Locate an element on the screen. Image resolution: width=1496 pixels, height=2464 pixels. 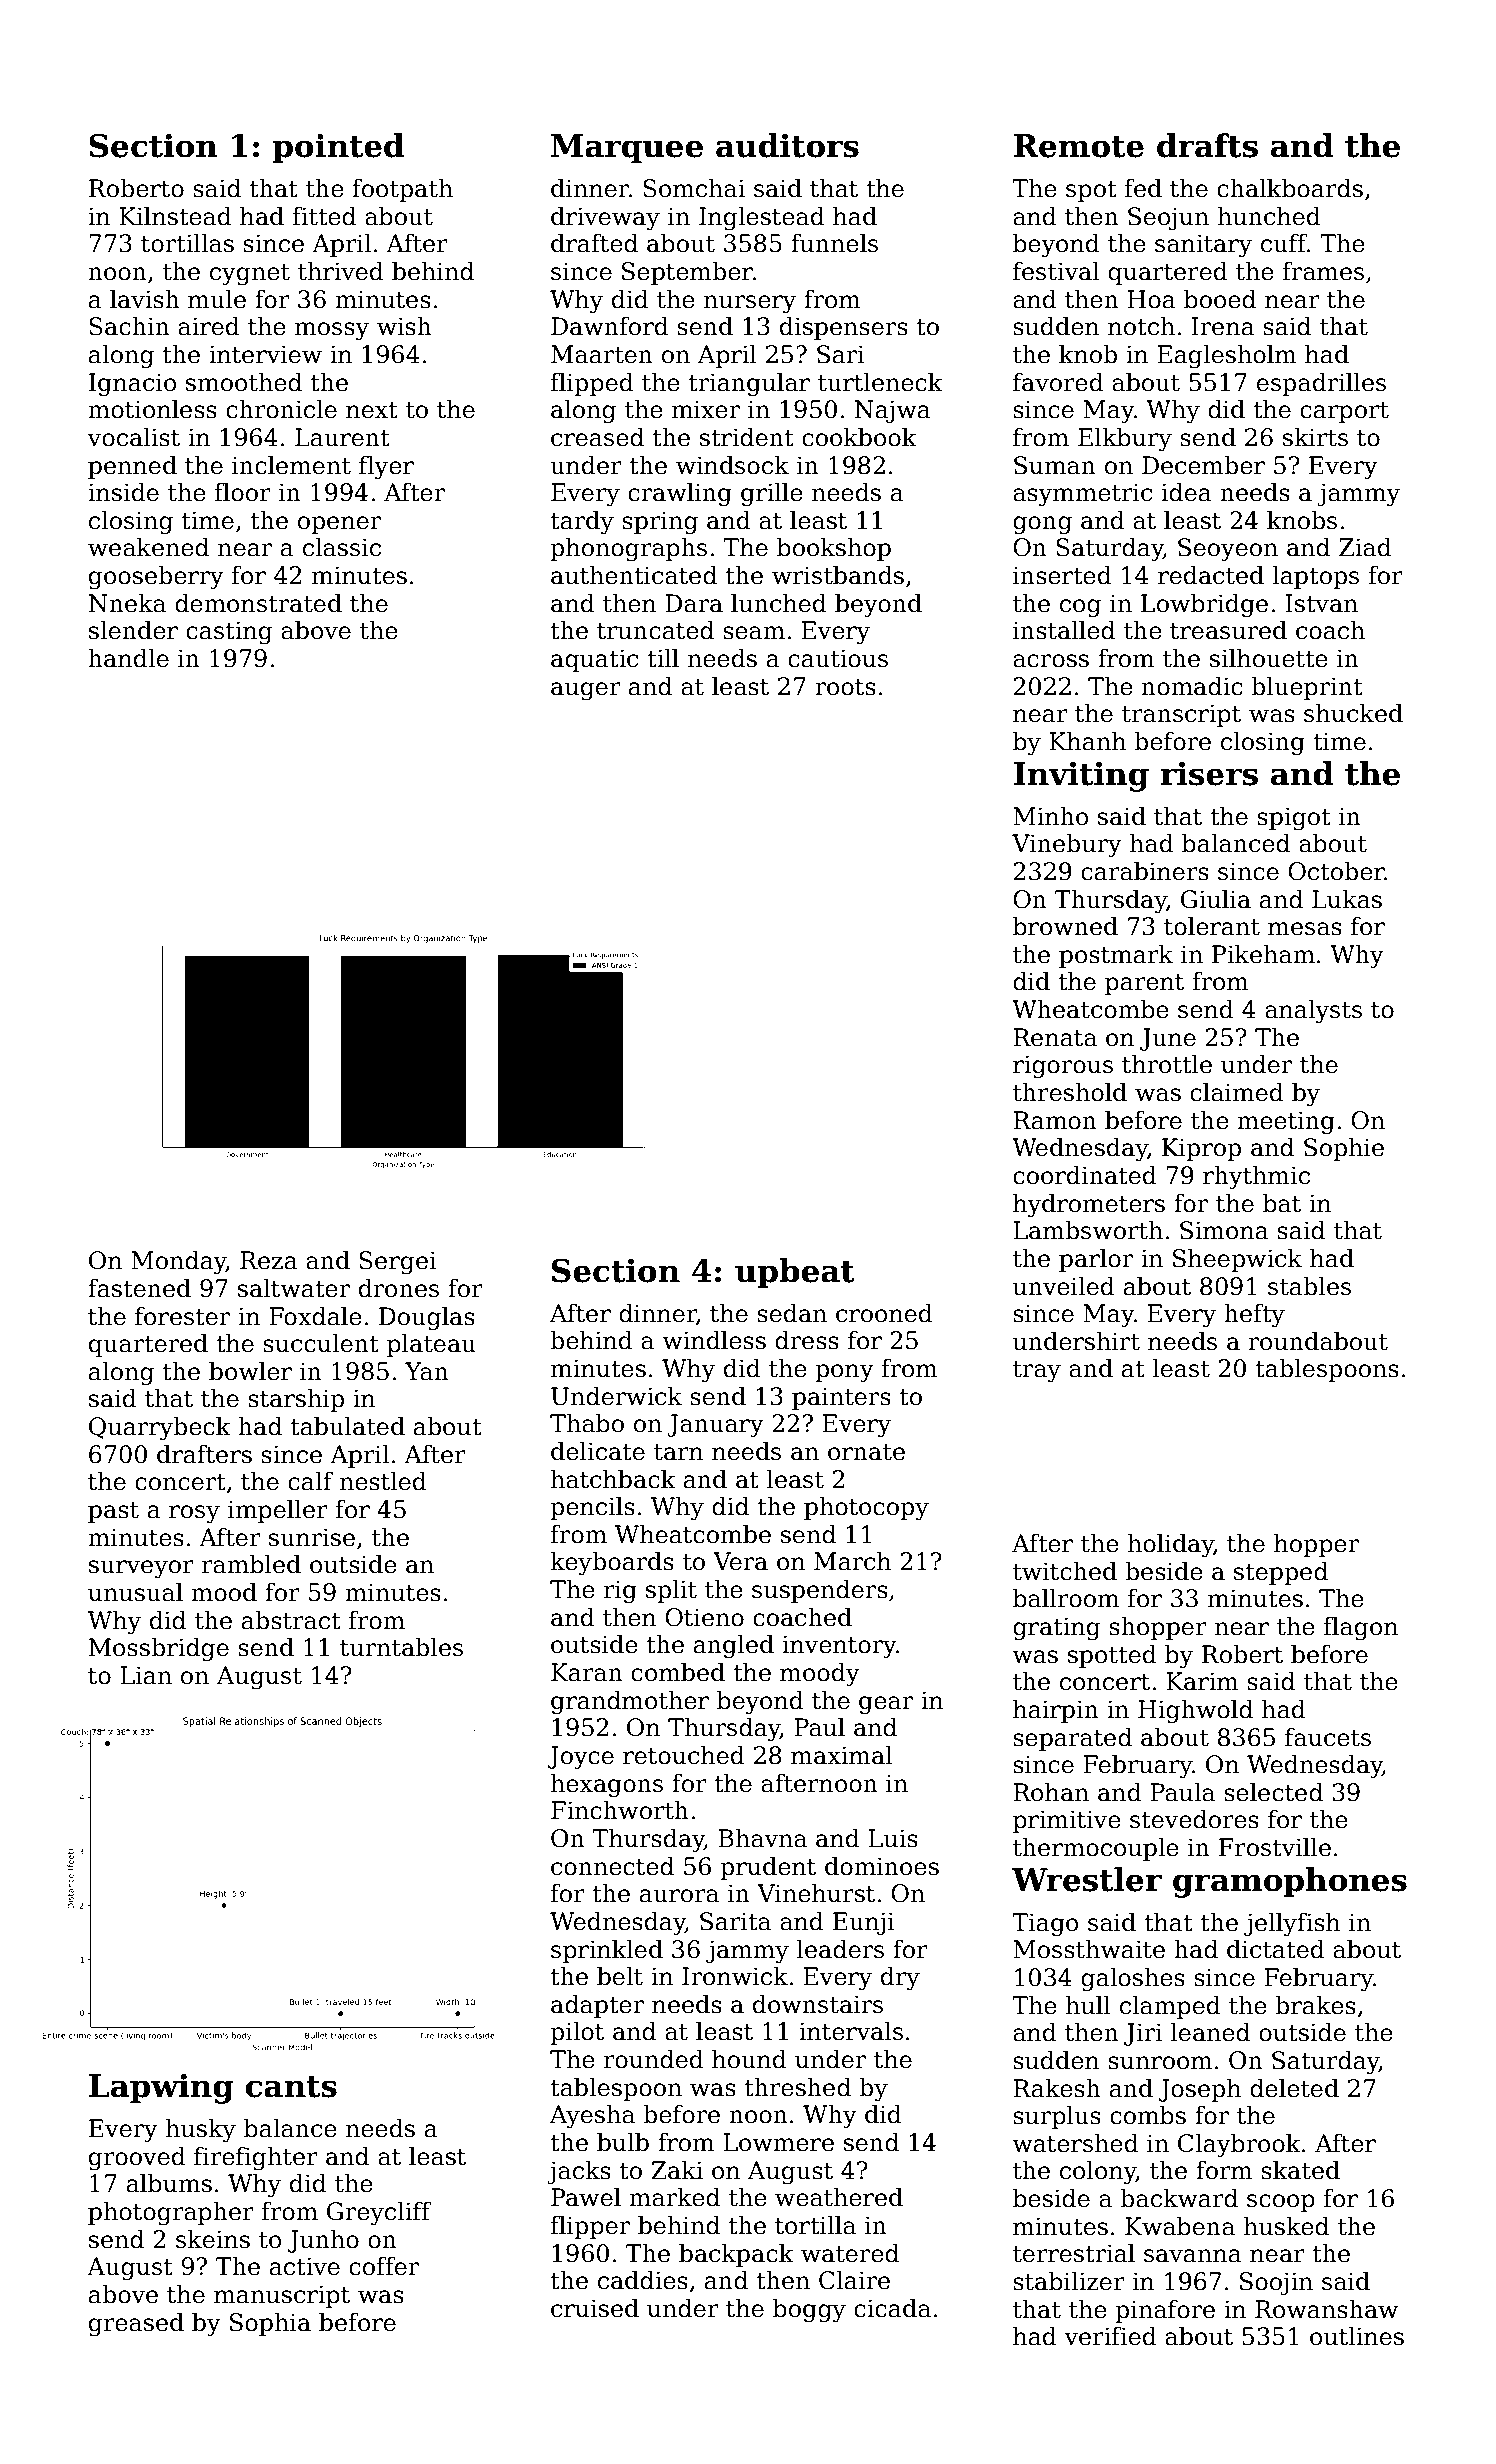
greased is located at coordinates (136, 2324).
